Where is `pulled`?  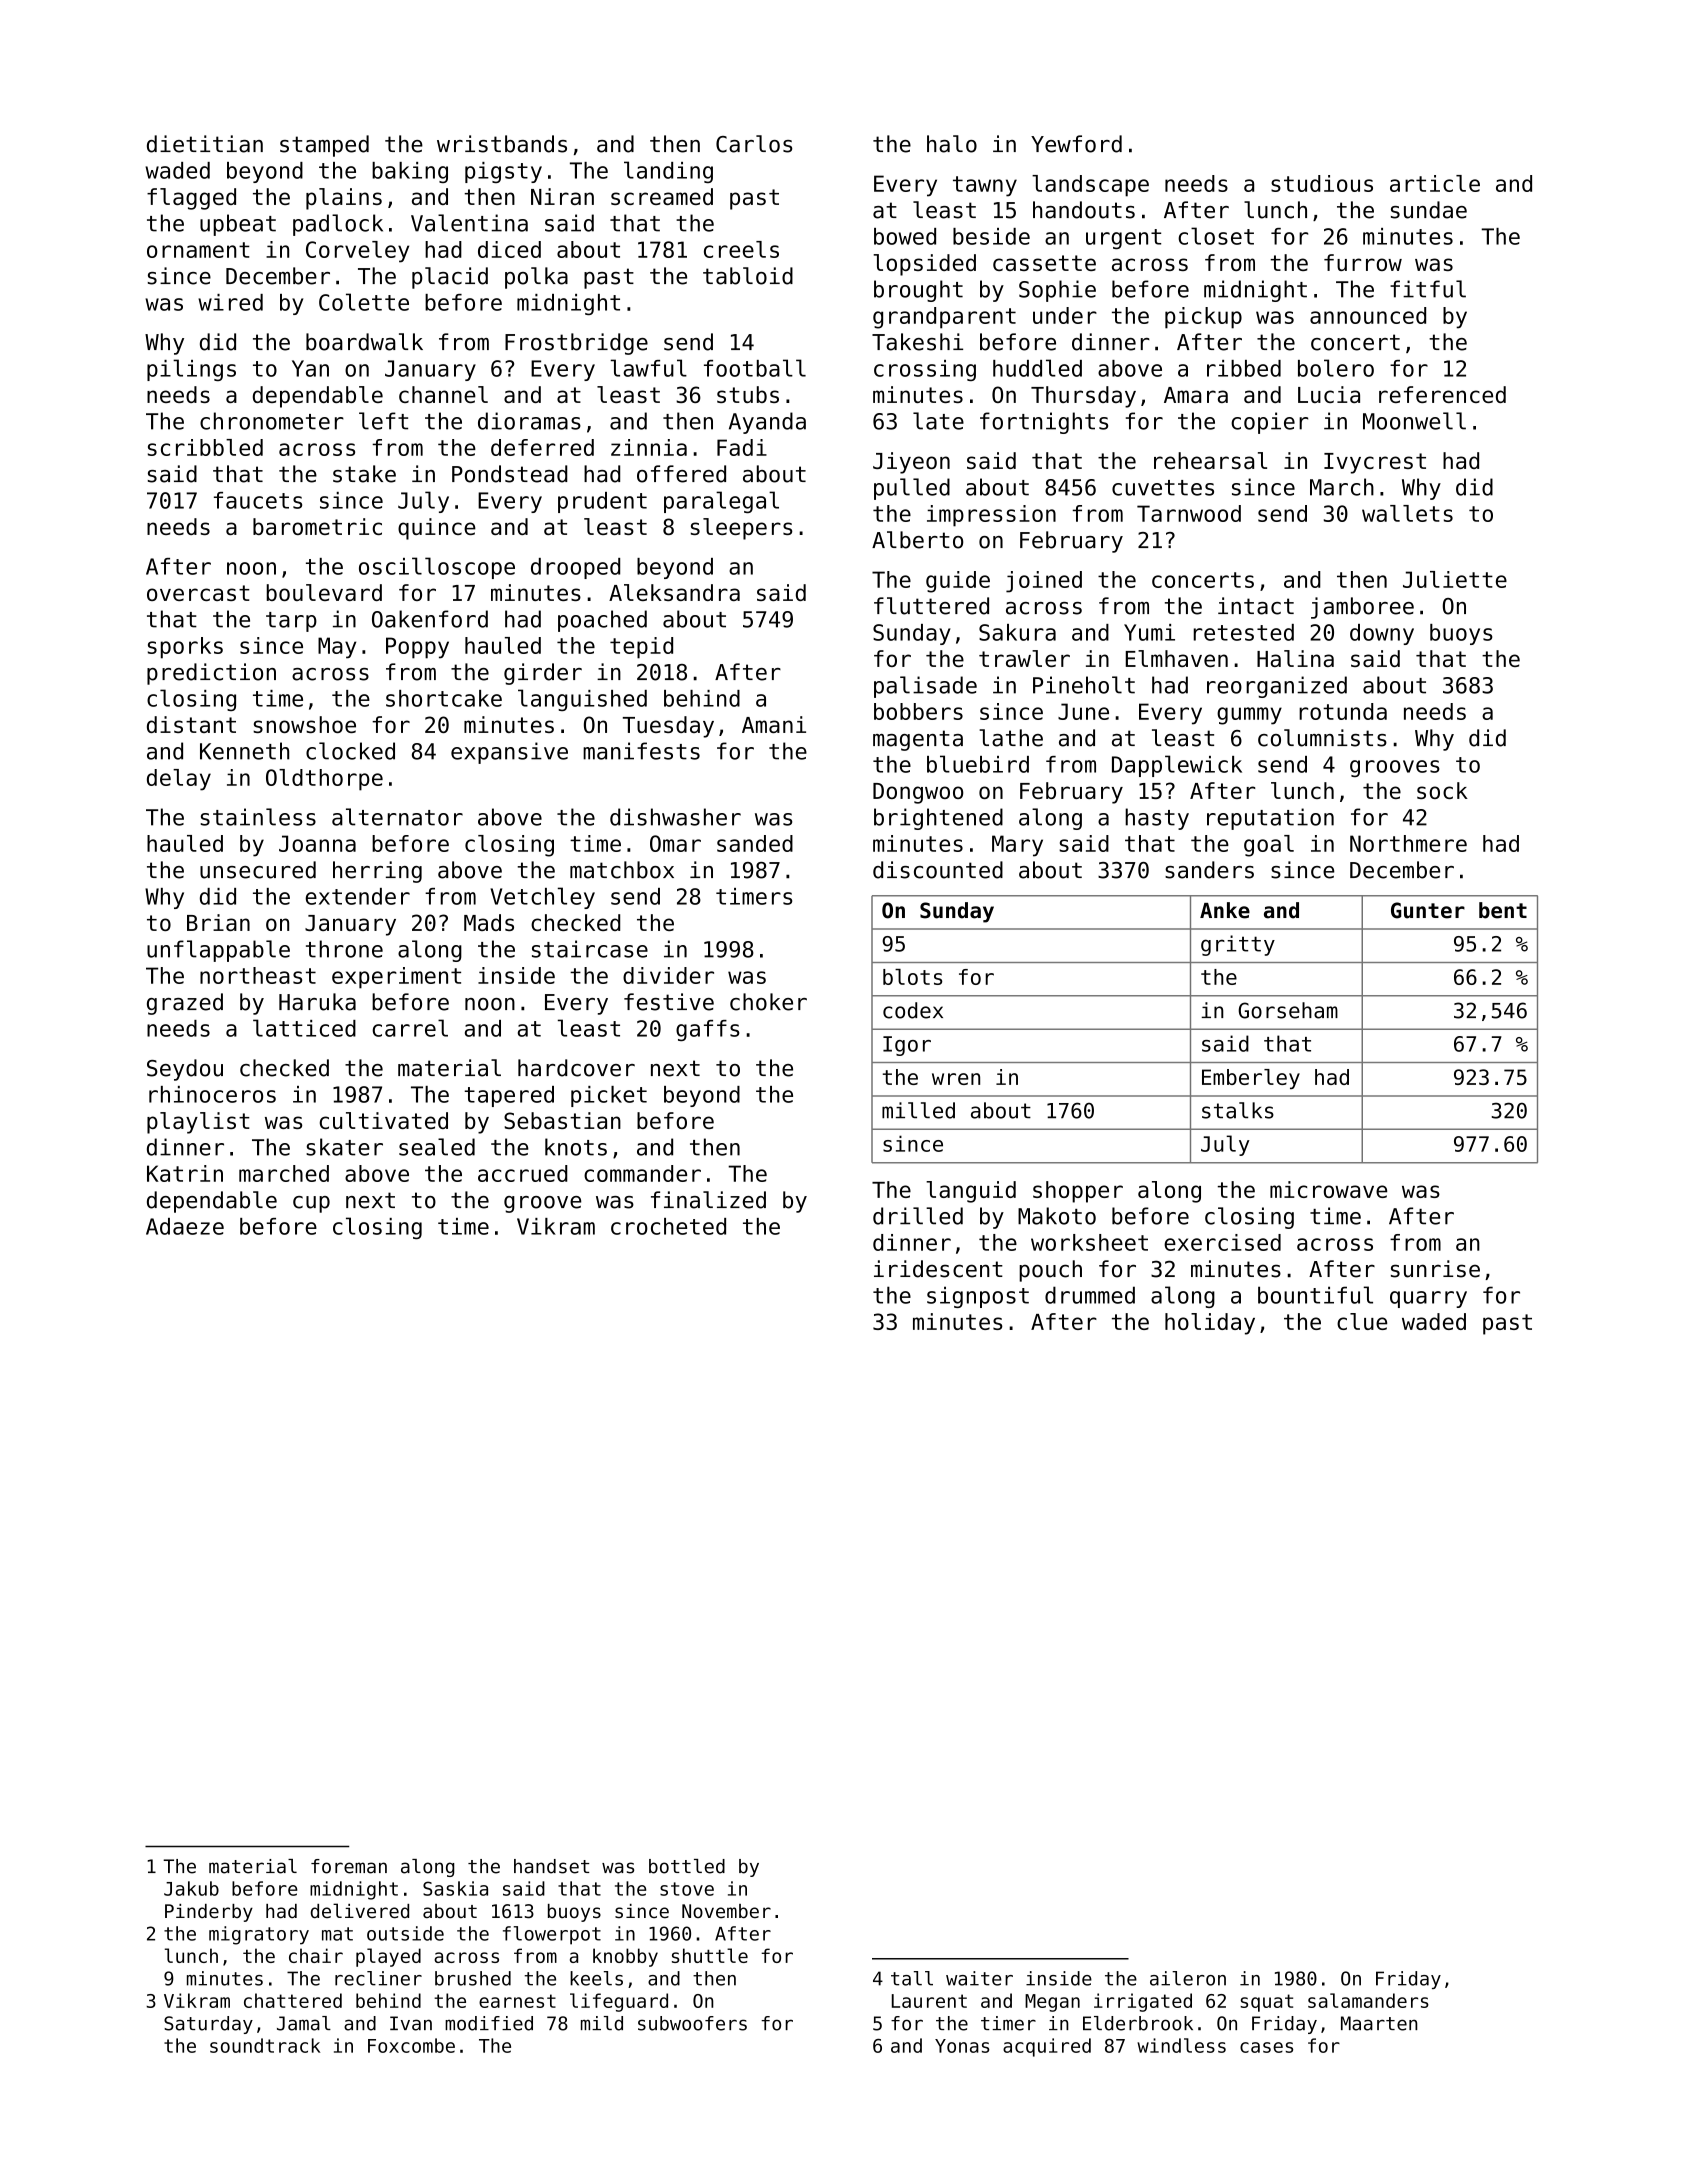 pulled is located at coordinates (912, 489).
